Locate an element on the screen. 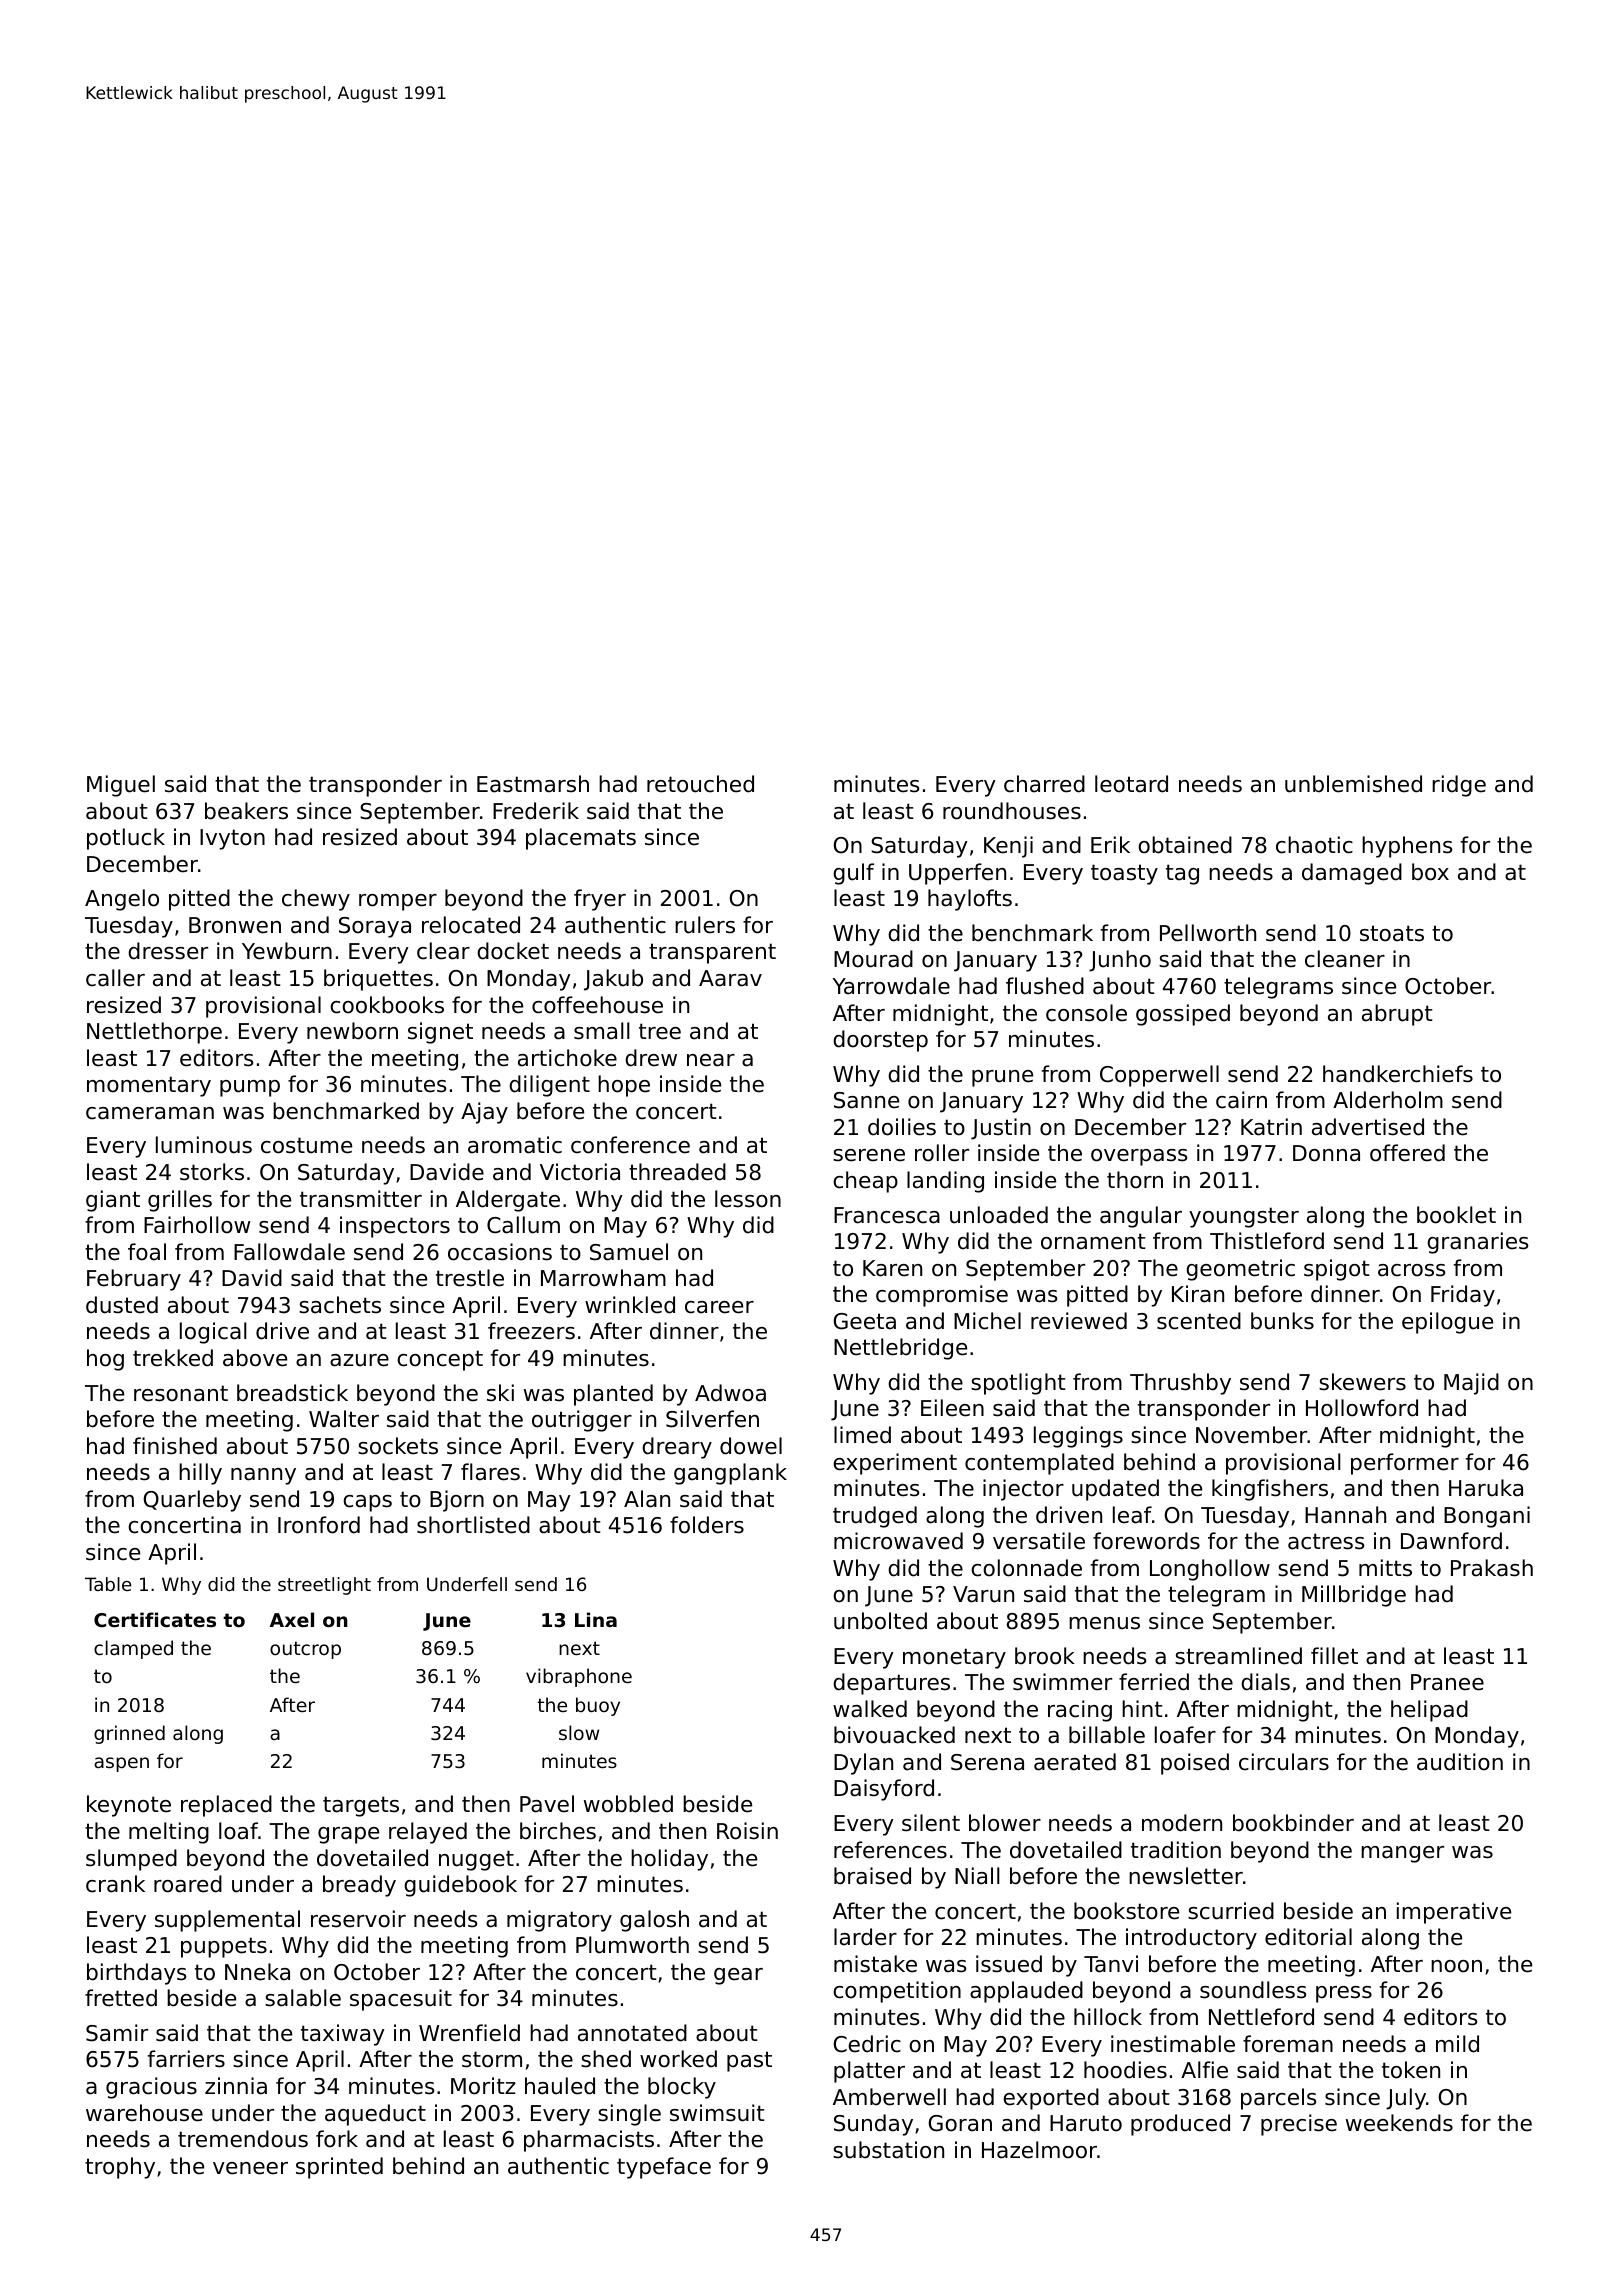  substation is located at coordinates (888, 2150).
